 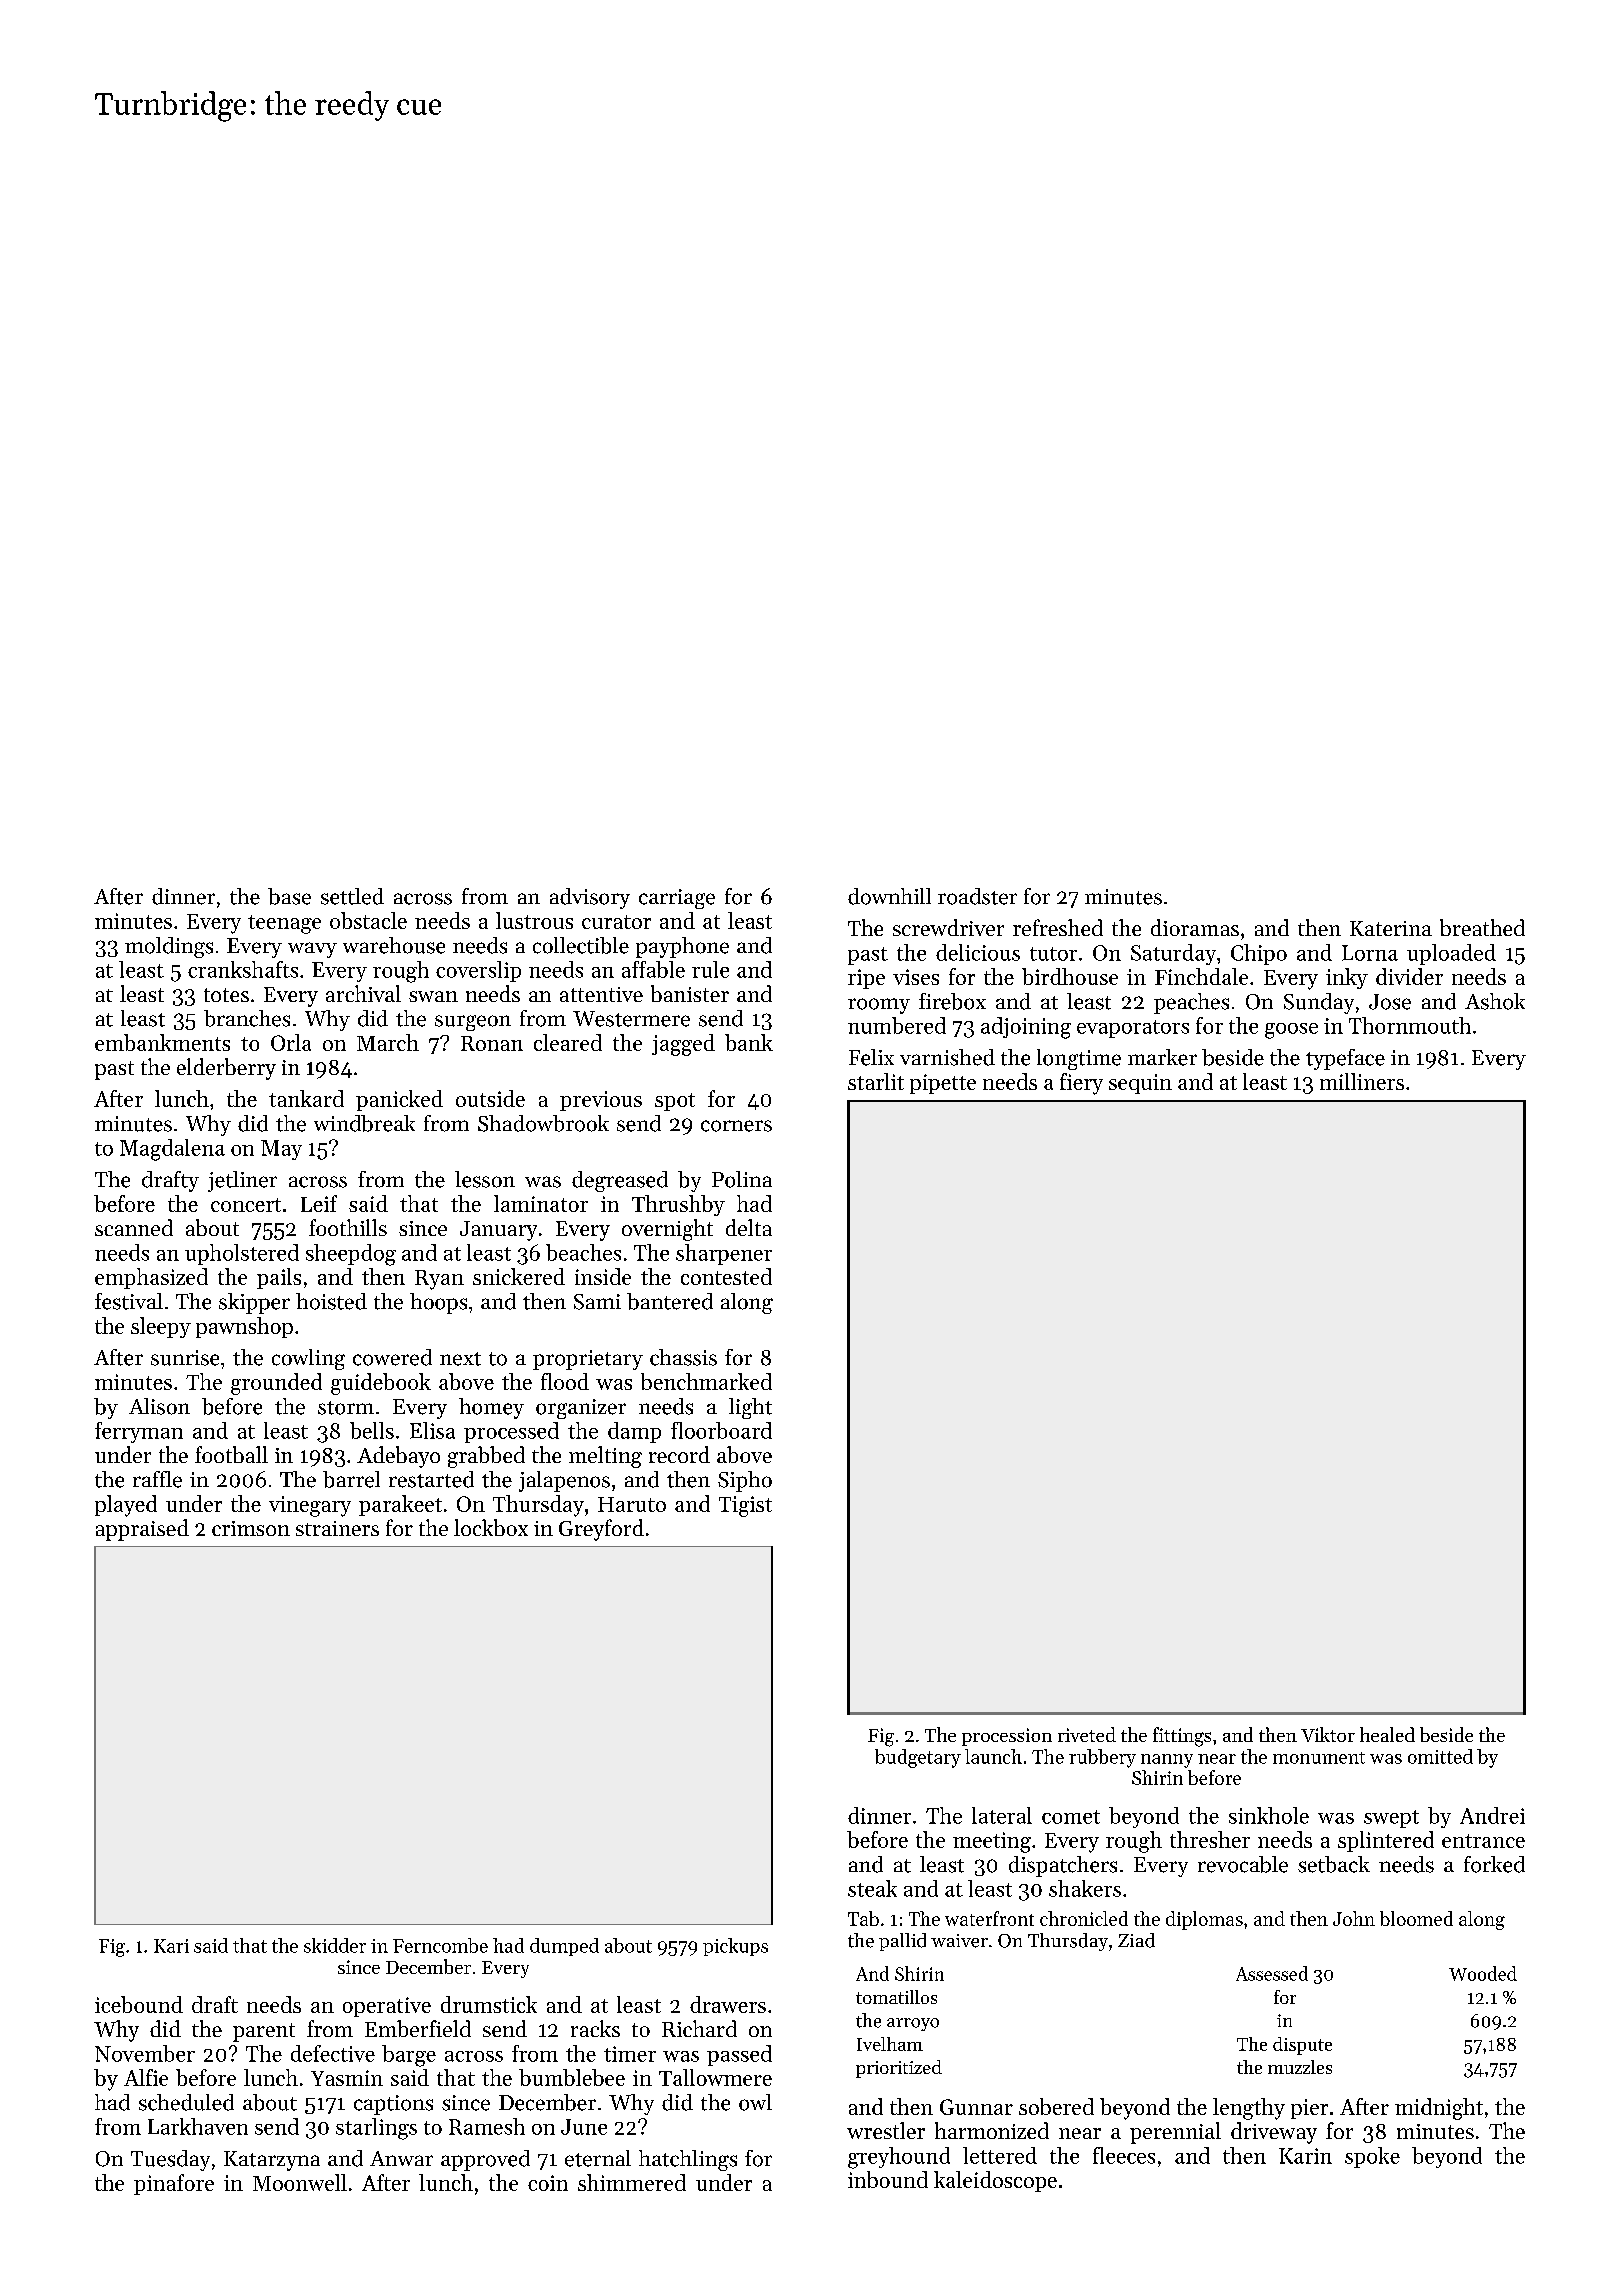 What do you see at coordinates (677, 899) in the image?
I see `carriage` at bounding box center [677, 899].
